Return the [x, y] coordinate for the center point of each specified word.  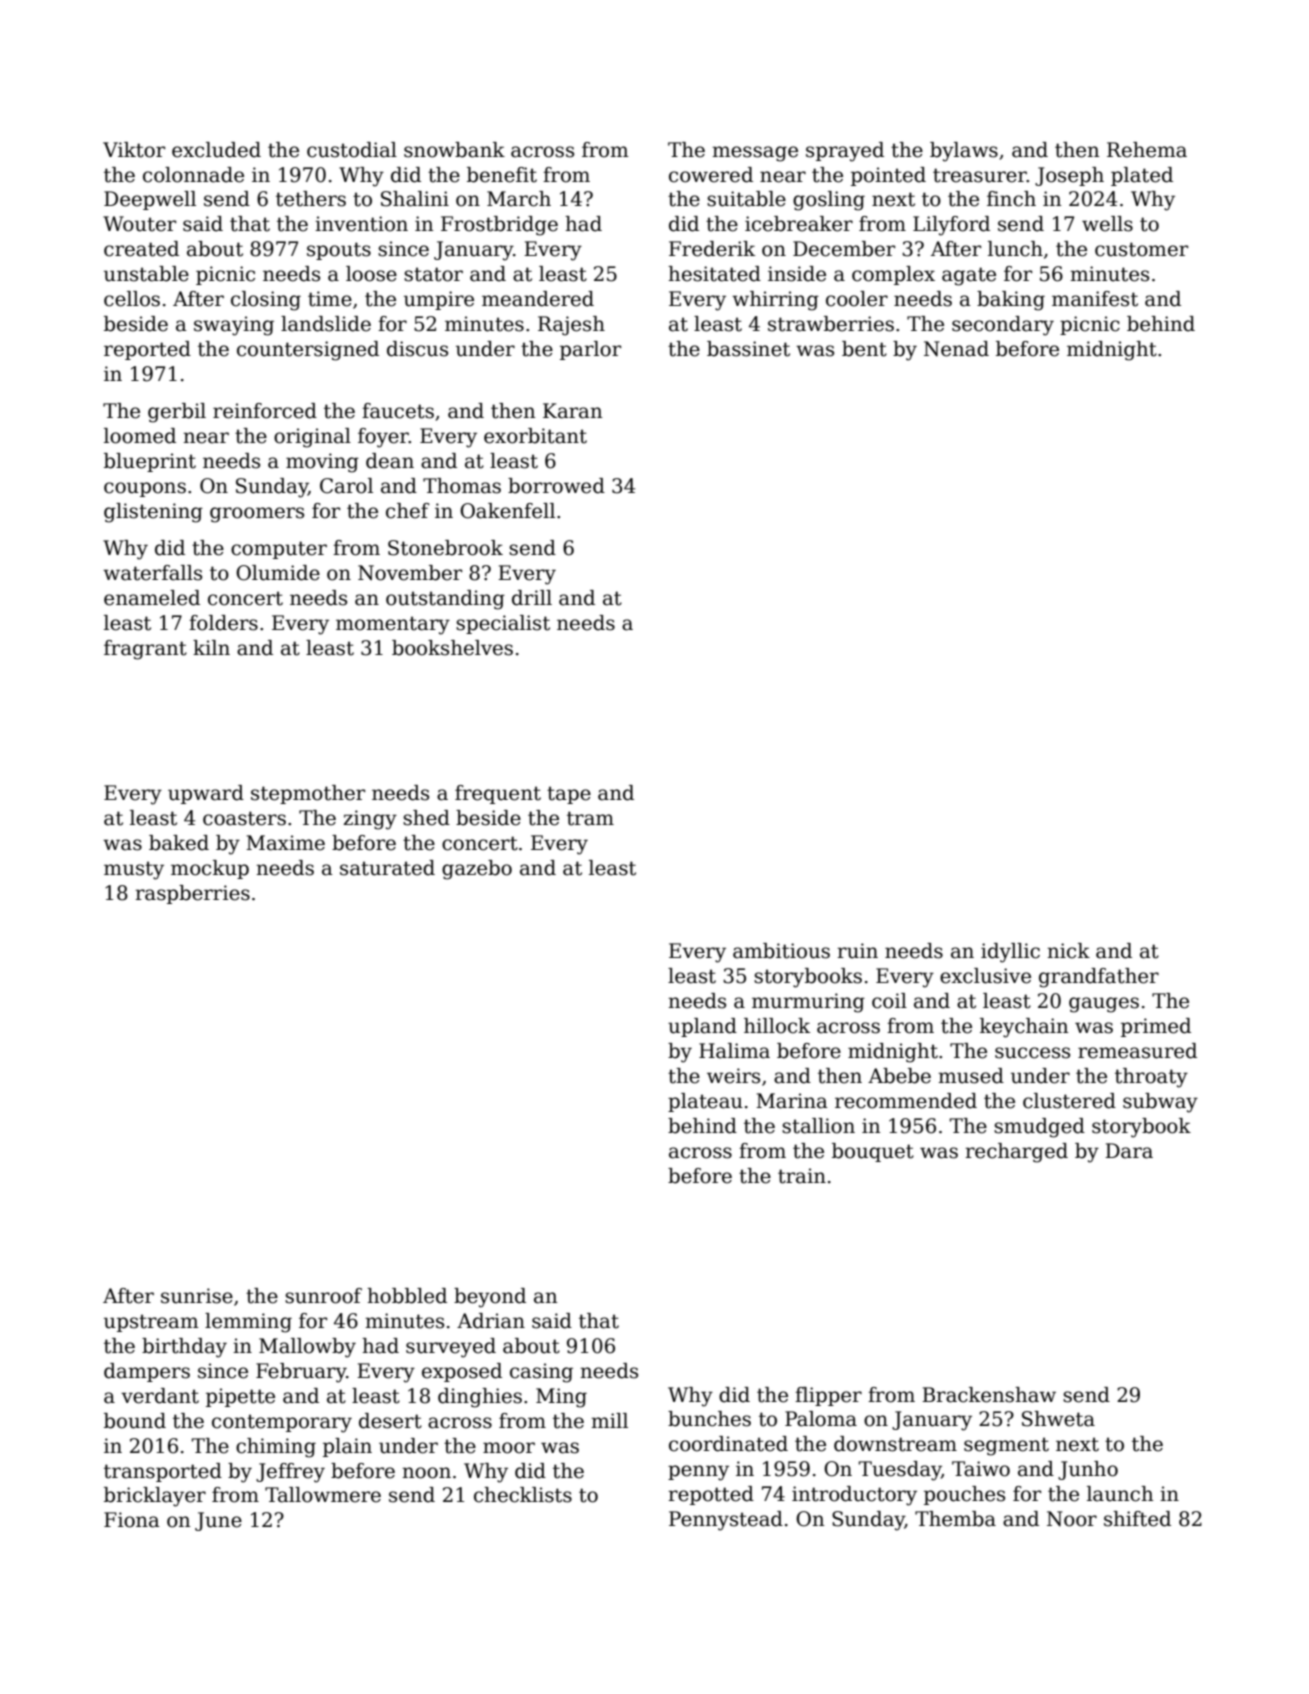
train [802, 1176]
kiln [211, 647]
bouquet [873, 1152]
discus [417, 349]
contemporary [282, 1423]
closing [266, 301]
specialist [503, 624]
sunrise [197, 1296]
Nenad [956, 349]
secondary [1003, 326]
